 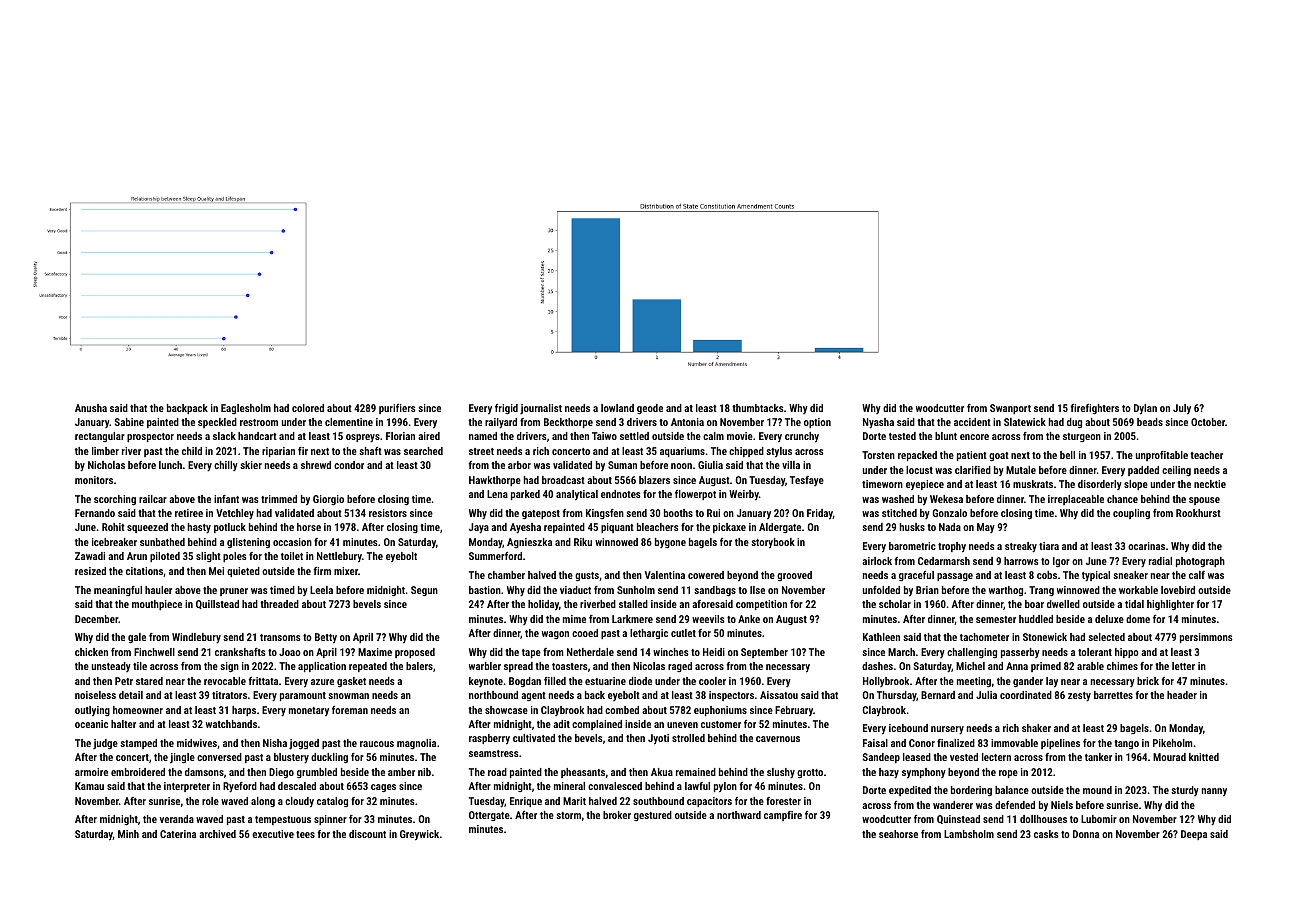 I want to click on spouse, so click(x=1204, y=501).
